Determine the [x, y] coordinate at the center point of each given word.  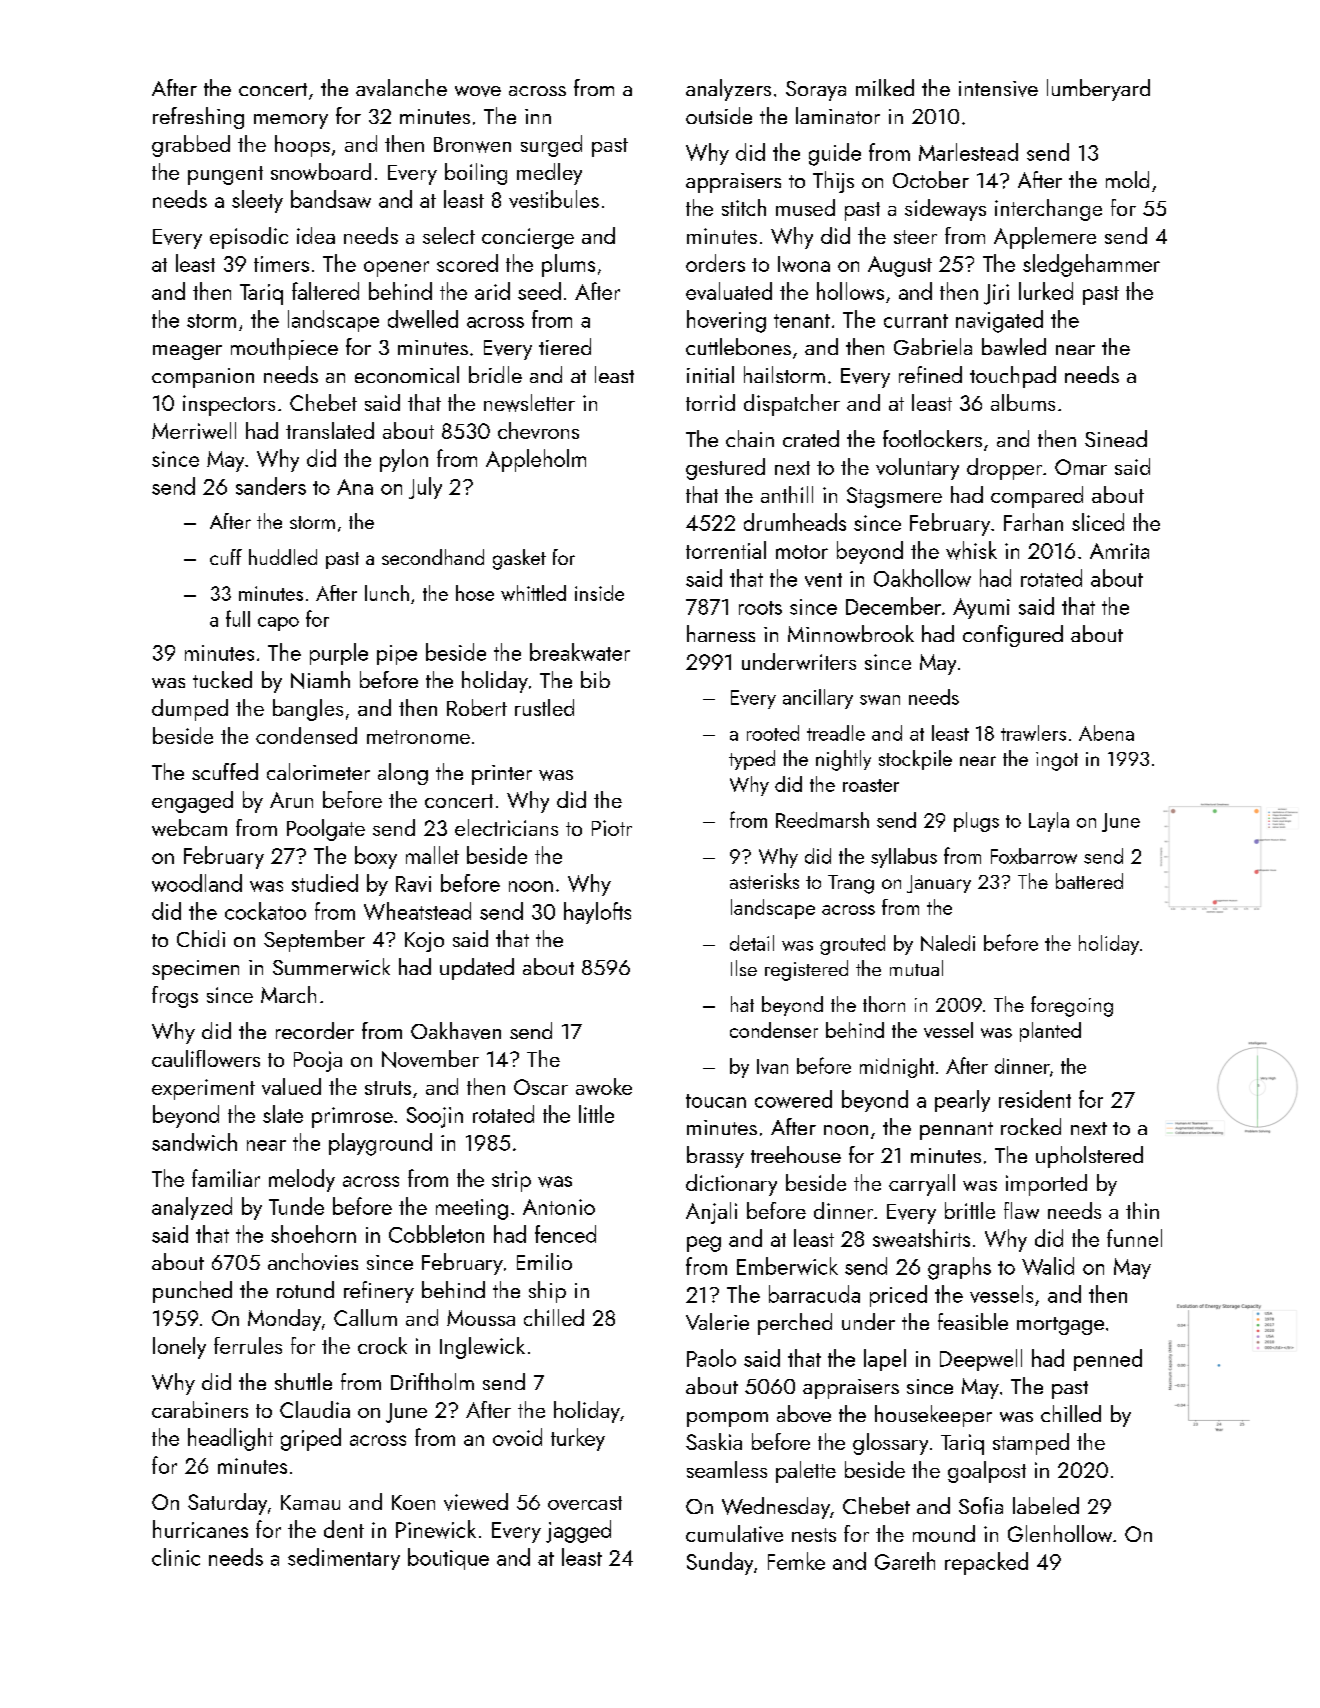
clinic [176, 1557]
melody [302, 1180]
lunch [387, 593]
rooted [773, 733]
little [596, 1114]
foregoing [1072, 1006]
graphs [959, 1268]
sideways [945, 210]
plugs [976, 822]
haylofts [597, 913]
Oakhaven [456, 1031]
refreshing [198, 118]
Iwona [804, 264]
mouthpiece [284, 349]
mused [805, 207]
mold [1127, 179]
